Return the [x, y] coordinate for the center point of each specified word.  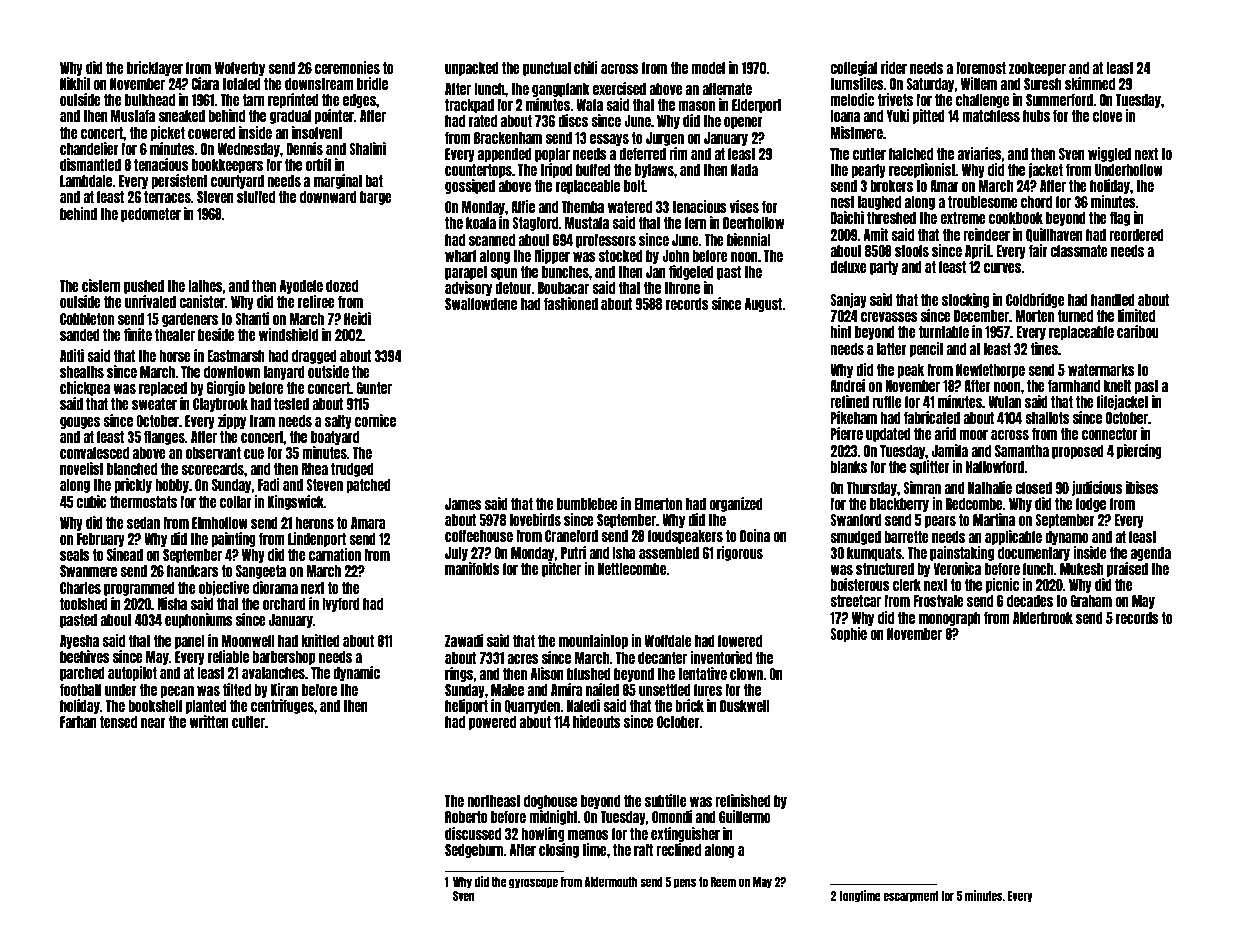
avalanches [273, 673]
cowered [211, 133]
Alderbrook [1043, 618]
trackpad [469, 106]
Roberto [466, 817]
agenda [1151, 554]
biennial [749, 239]
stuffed [256, 197]
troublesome [983, 202]
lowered [740, 641]
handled [1113, 300]
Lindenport [317, 539]
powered [492, 723]
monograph [950, 619]
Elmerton [658, 504]
